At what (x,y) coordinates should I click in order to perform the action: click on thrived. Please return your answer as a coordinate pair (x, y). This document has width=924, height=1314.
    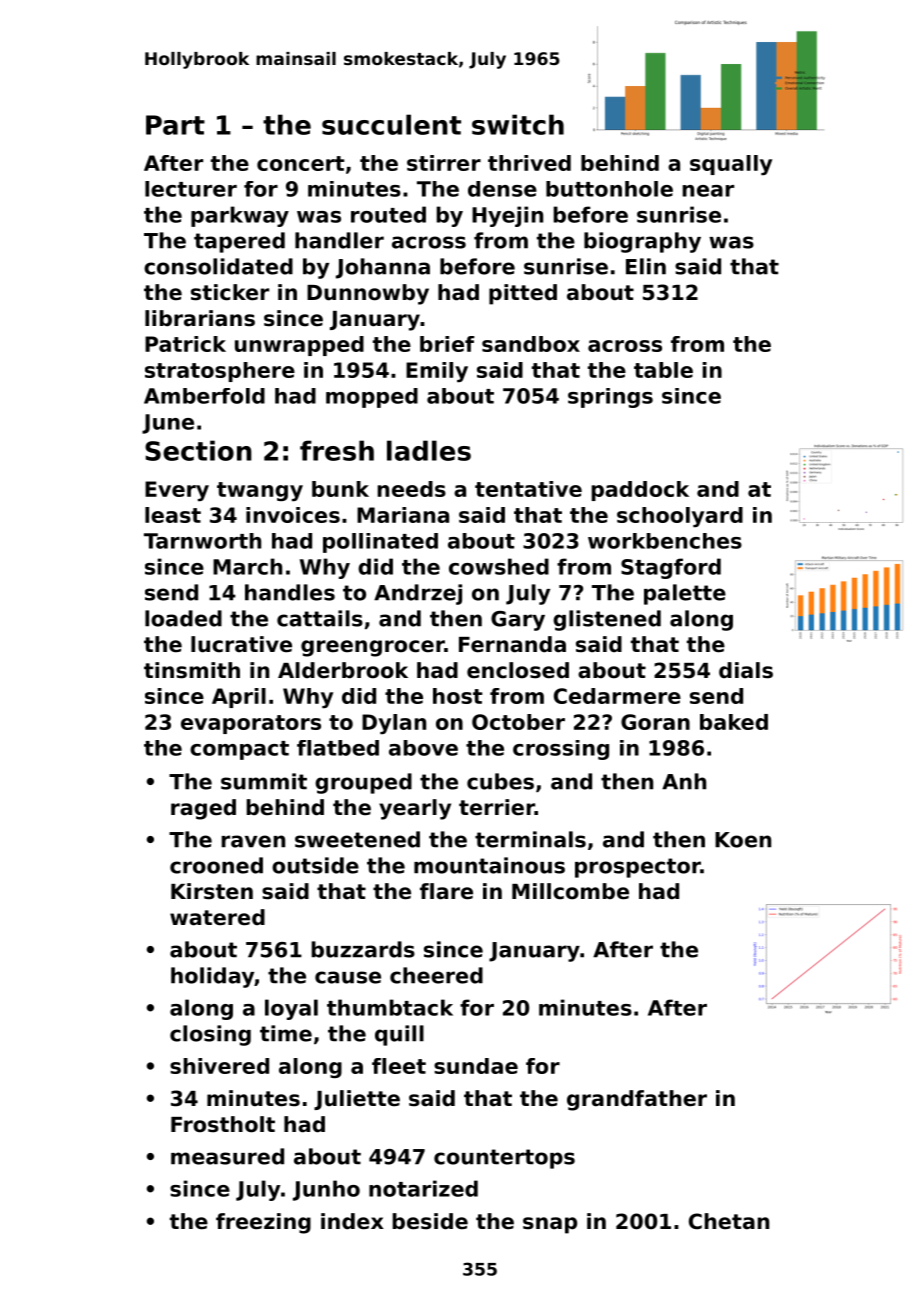
    Looking at the image, I should click on (529, 163).
